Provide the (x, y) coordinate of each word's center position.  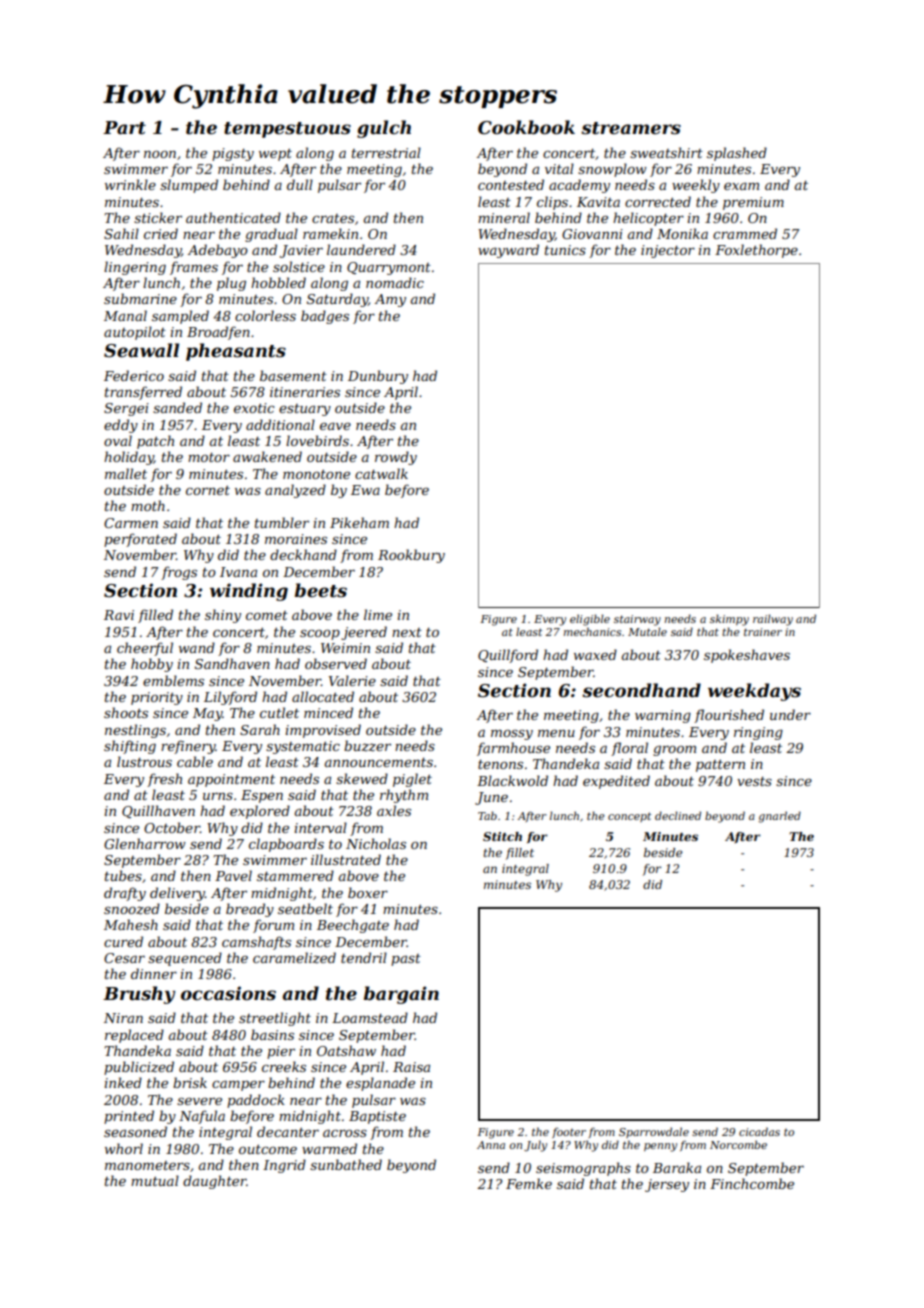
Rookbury (411, 556)
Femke (529, 1183)
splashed (737, 154)
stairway (637, 620)
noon (160, 154)
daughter (215, 1182)
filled (155, 616)
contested (511, 184)
